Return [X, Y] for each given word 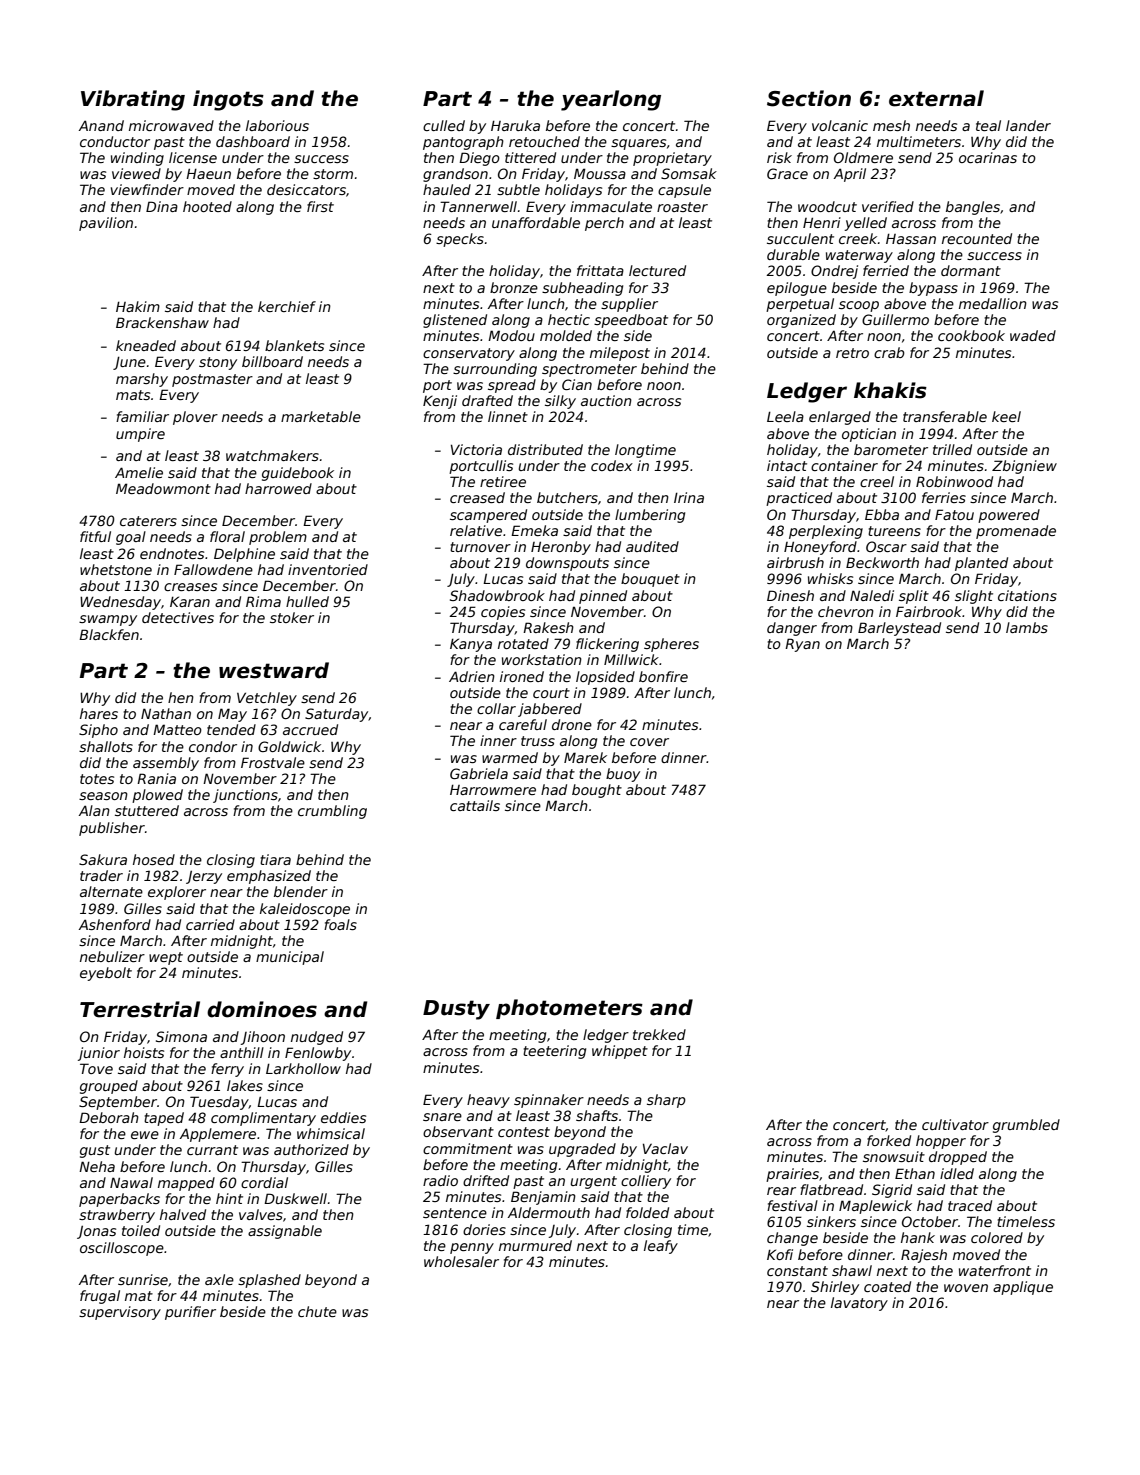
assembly [166, 764]
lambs [1027, 627]
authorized [311, 1149]
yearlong [611, 100]
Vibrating [133, 100]
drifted [486, 1180]
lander [1028, 125]
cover [649, 742]
